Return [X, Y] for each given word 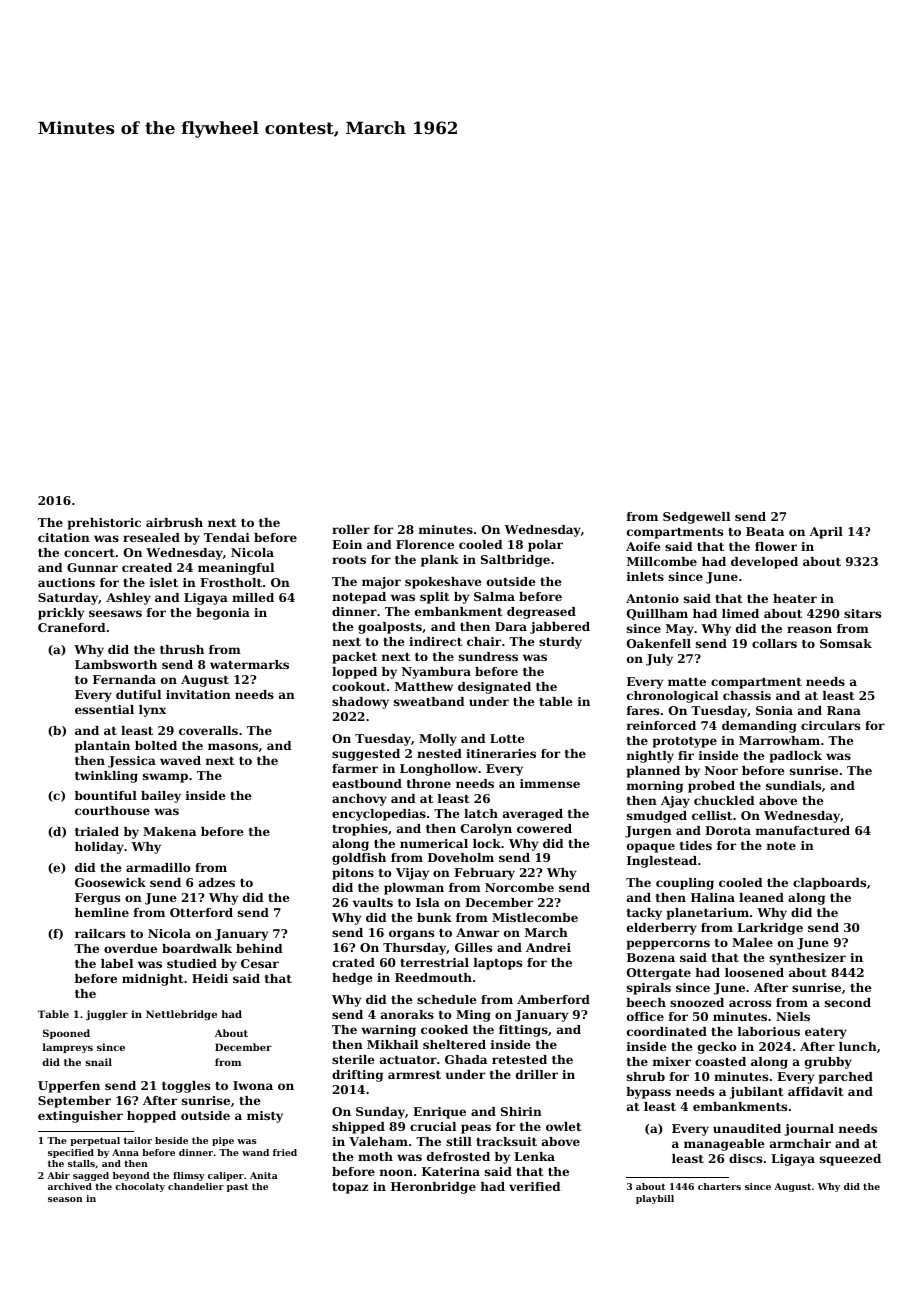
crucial [433, 1126]
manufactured [803, 830]
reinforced [661, 725]
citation [64, 537]
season [65, 1199]
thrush [182, 649]
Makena [169, 831]
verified [535, 1186]
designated [494, 688]
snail [98, 1062]
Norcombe [519, 887]
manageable [724, 1145]
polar [545, 546]
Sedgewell [696, 518]
